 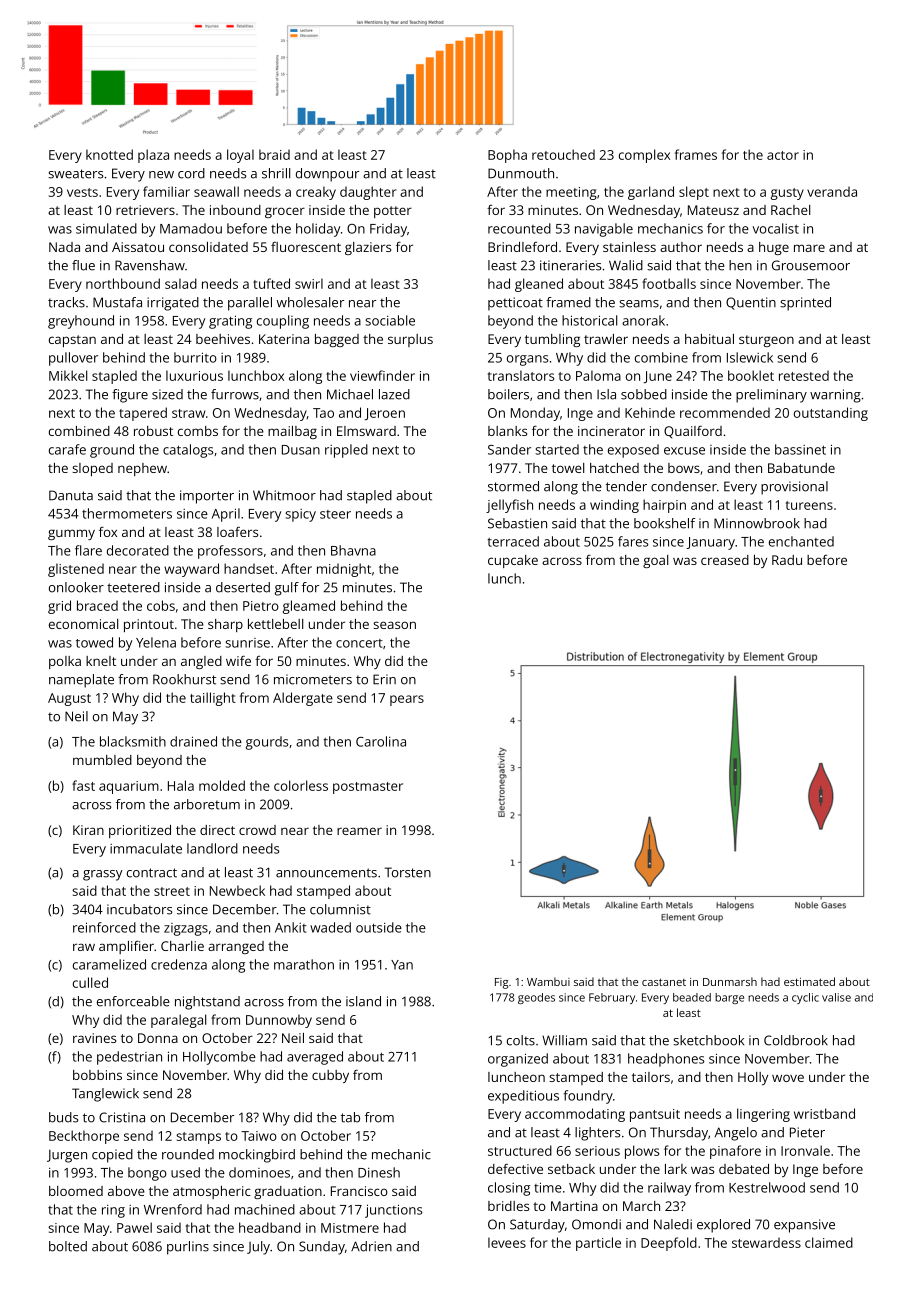 What do you see at coordinates (751, 303) in the screenshot?
I see `Quentin` at bounding box center [751, 303].
